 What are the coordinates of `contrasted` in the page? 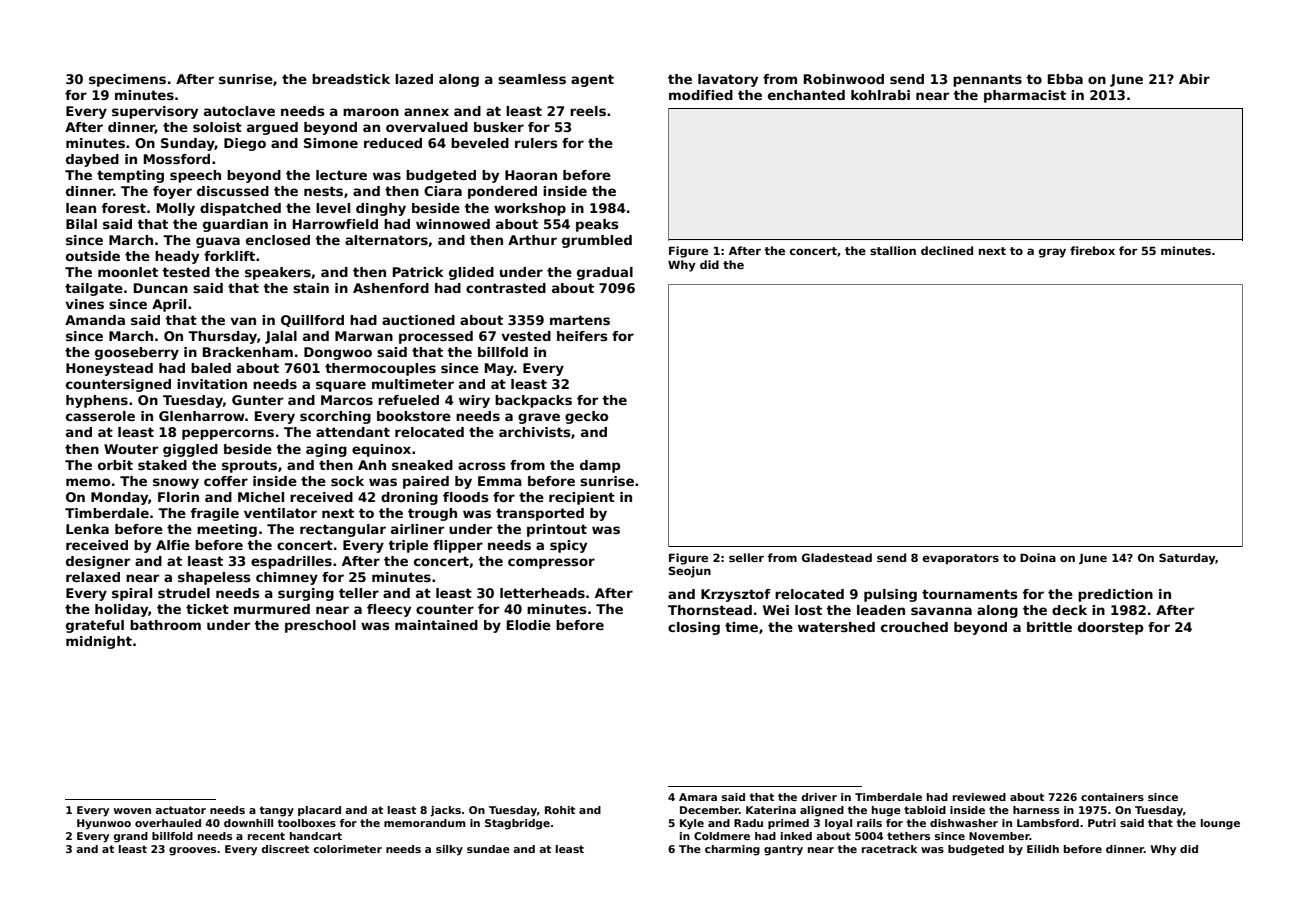 It's located at (506, 288).
